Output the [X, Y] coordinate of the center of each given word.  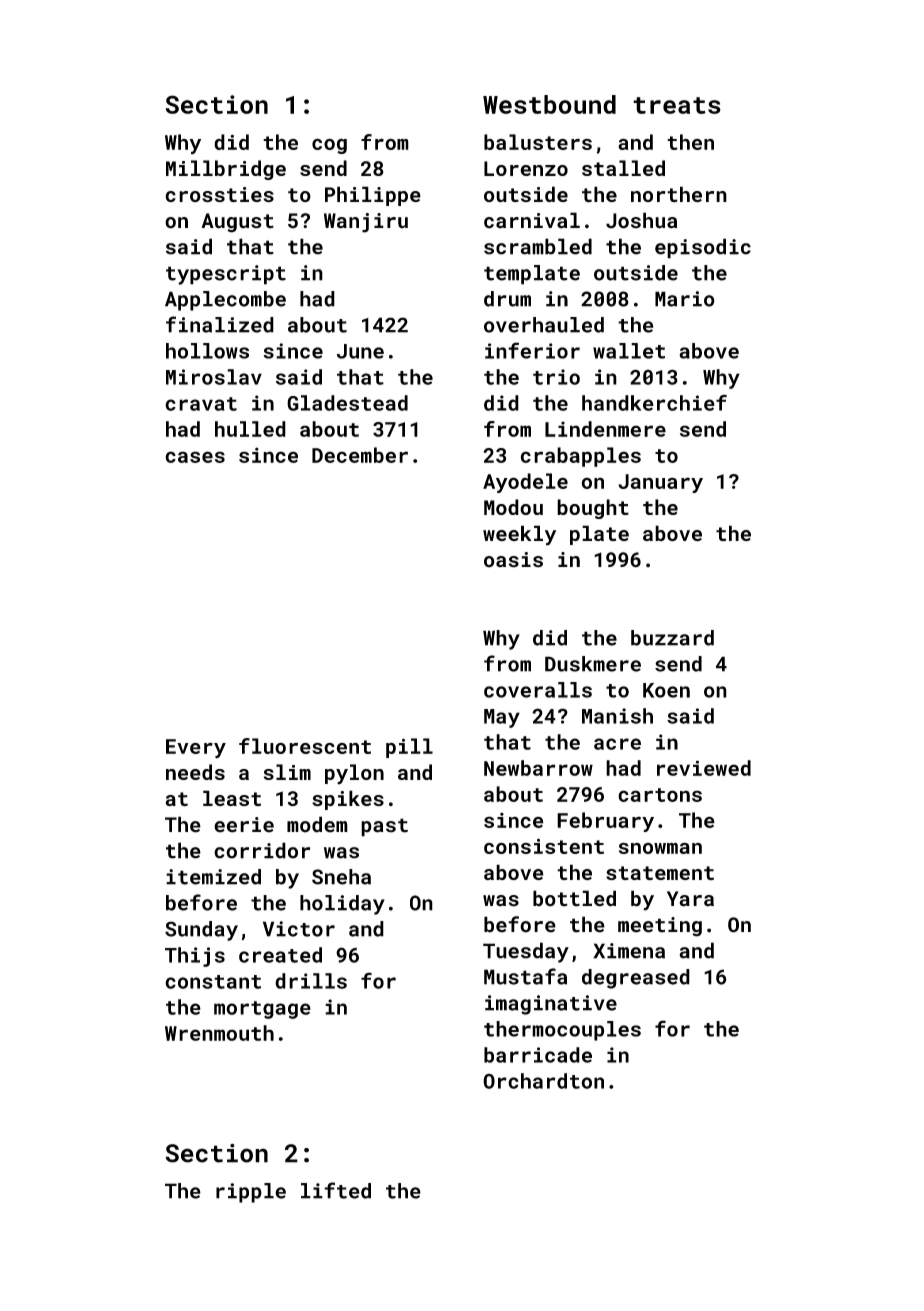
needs [195, 772]
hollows [207, 351]
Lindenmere [605, 429]
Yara [690, 899]
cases [195, 457]
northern [679, 194]
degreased [636, 979]
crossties [219, 195]
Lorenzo [526, 168]
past [384, 827]
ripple [251, 1193]
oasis [513, 560]
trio [556, 377]
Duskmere [593, 664]
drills [311, 981]
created [280, 955]
